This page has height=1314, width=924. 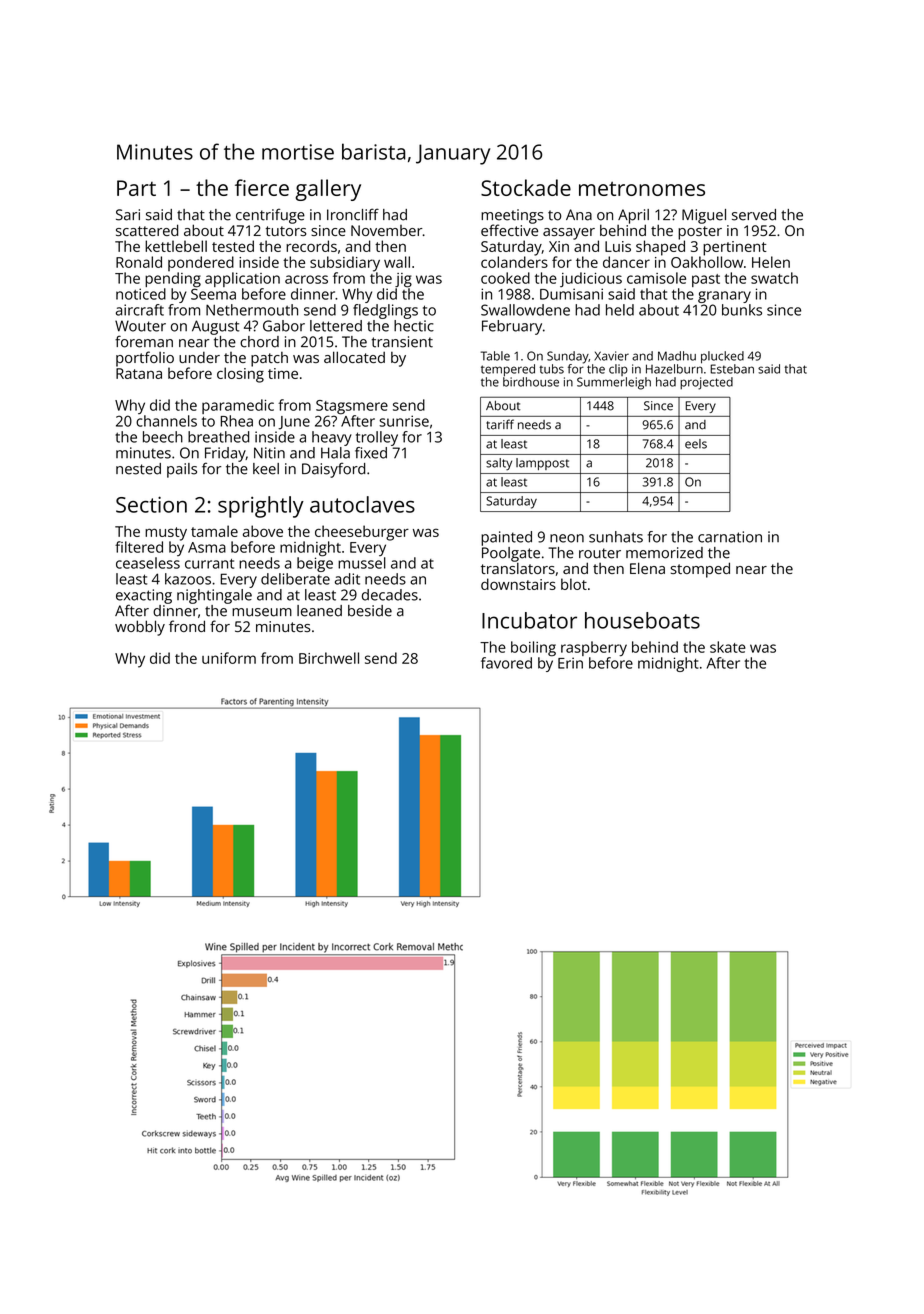 What do you see at coordinates (166, 421) in the page?
I see `channels` at bounding box center [166, 421].
